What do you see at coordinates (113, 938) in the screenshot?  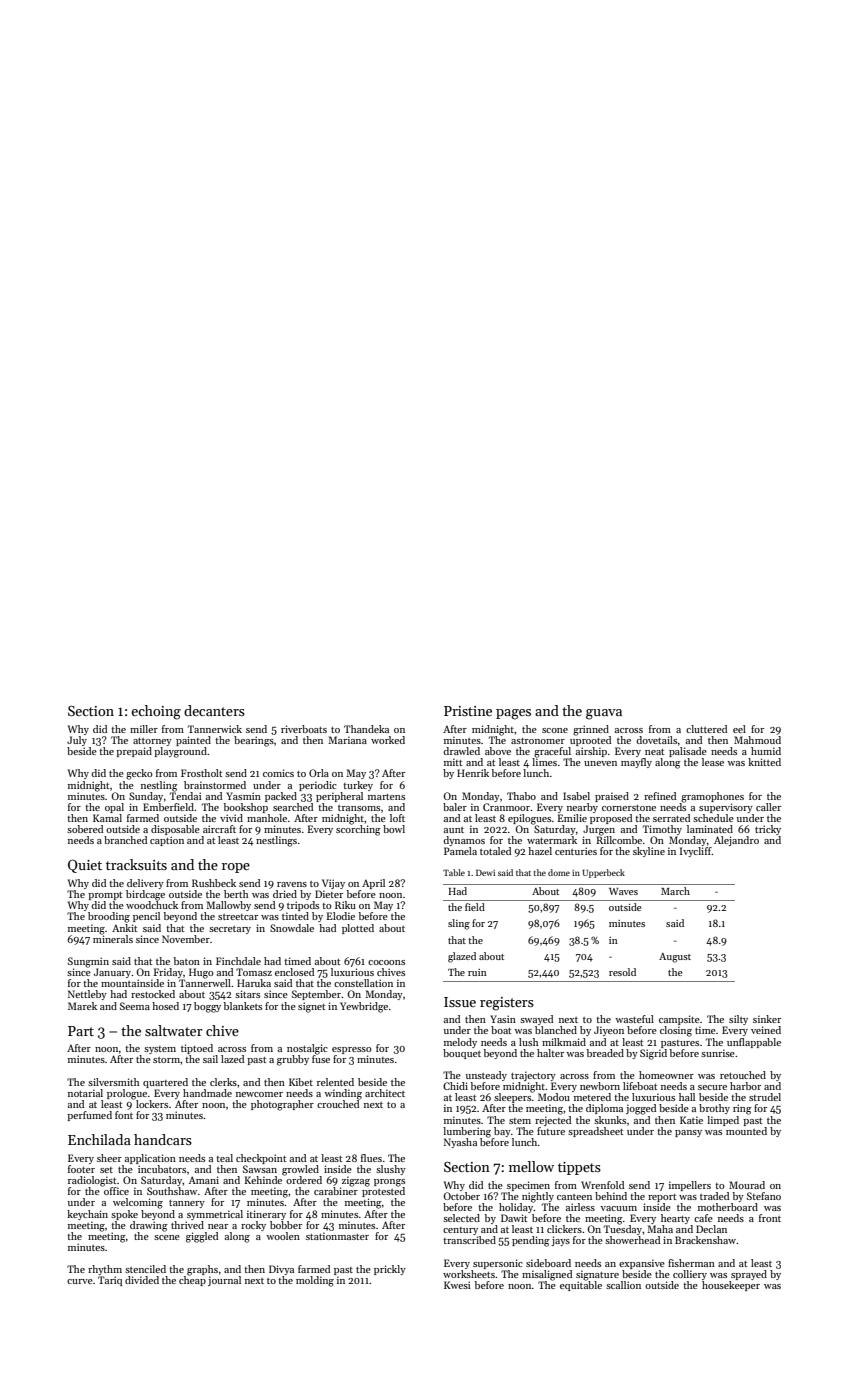 I see `minerals` at bounding box center [113, 938].
